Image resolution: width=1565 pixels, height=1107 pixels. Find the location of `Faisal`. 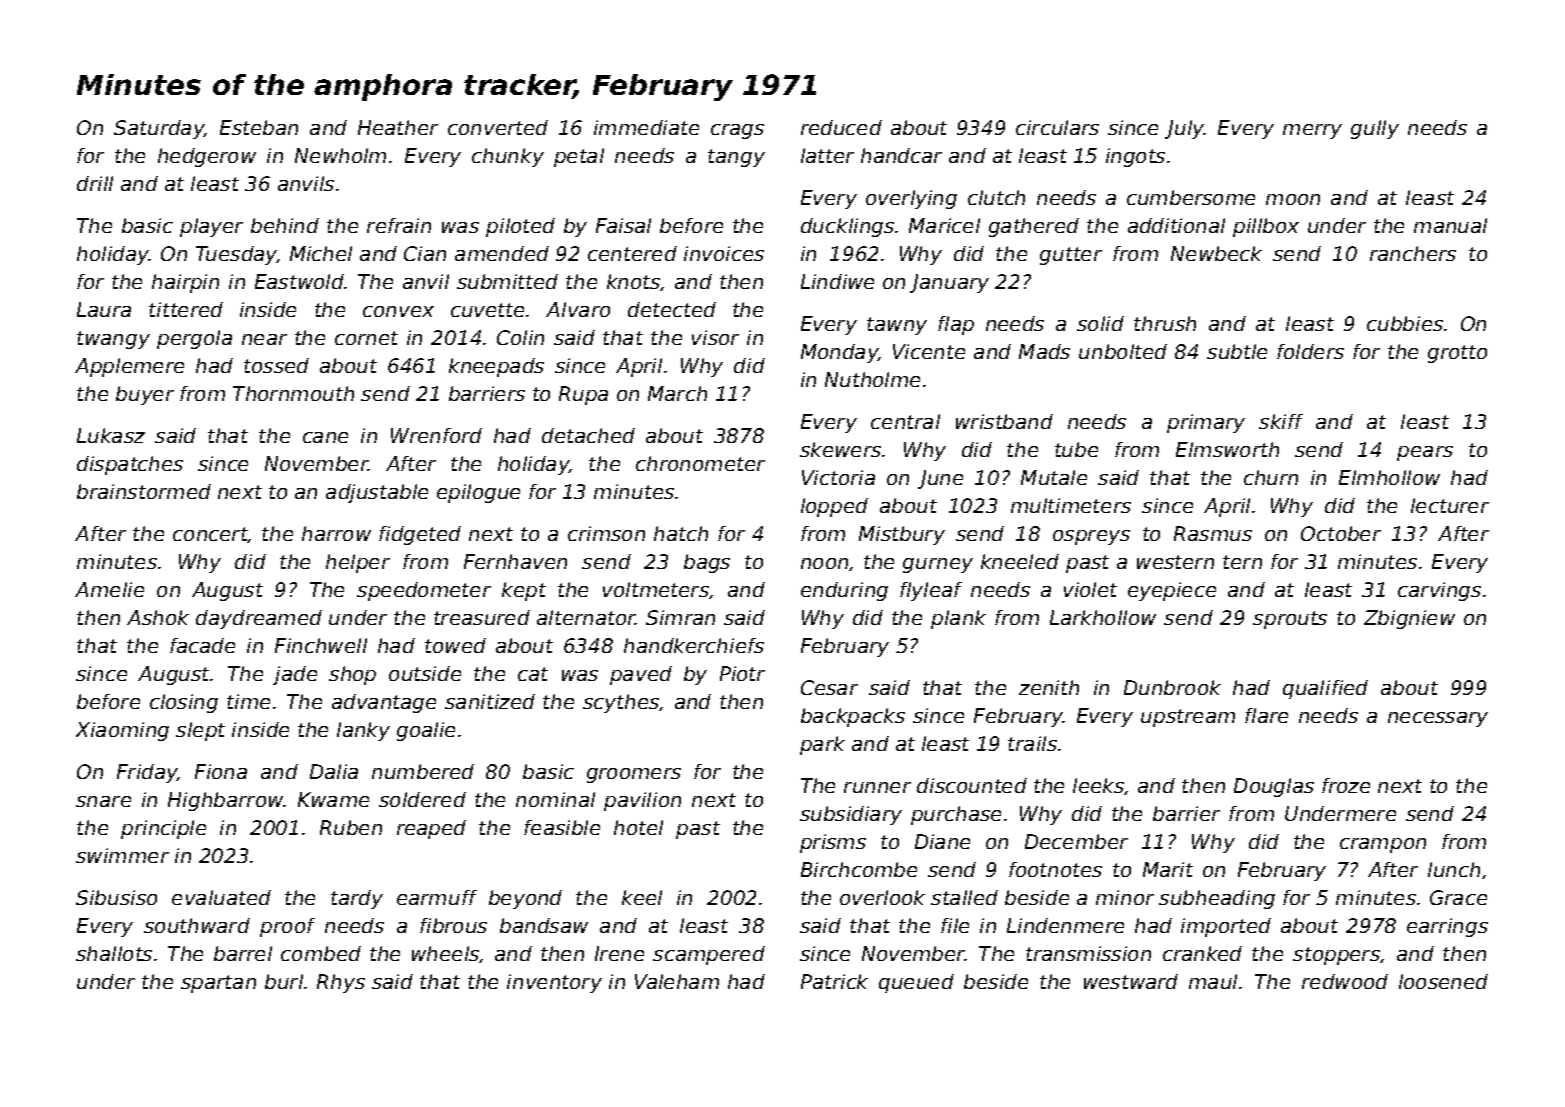

Faisal is located at coordinates (623, 225).
